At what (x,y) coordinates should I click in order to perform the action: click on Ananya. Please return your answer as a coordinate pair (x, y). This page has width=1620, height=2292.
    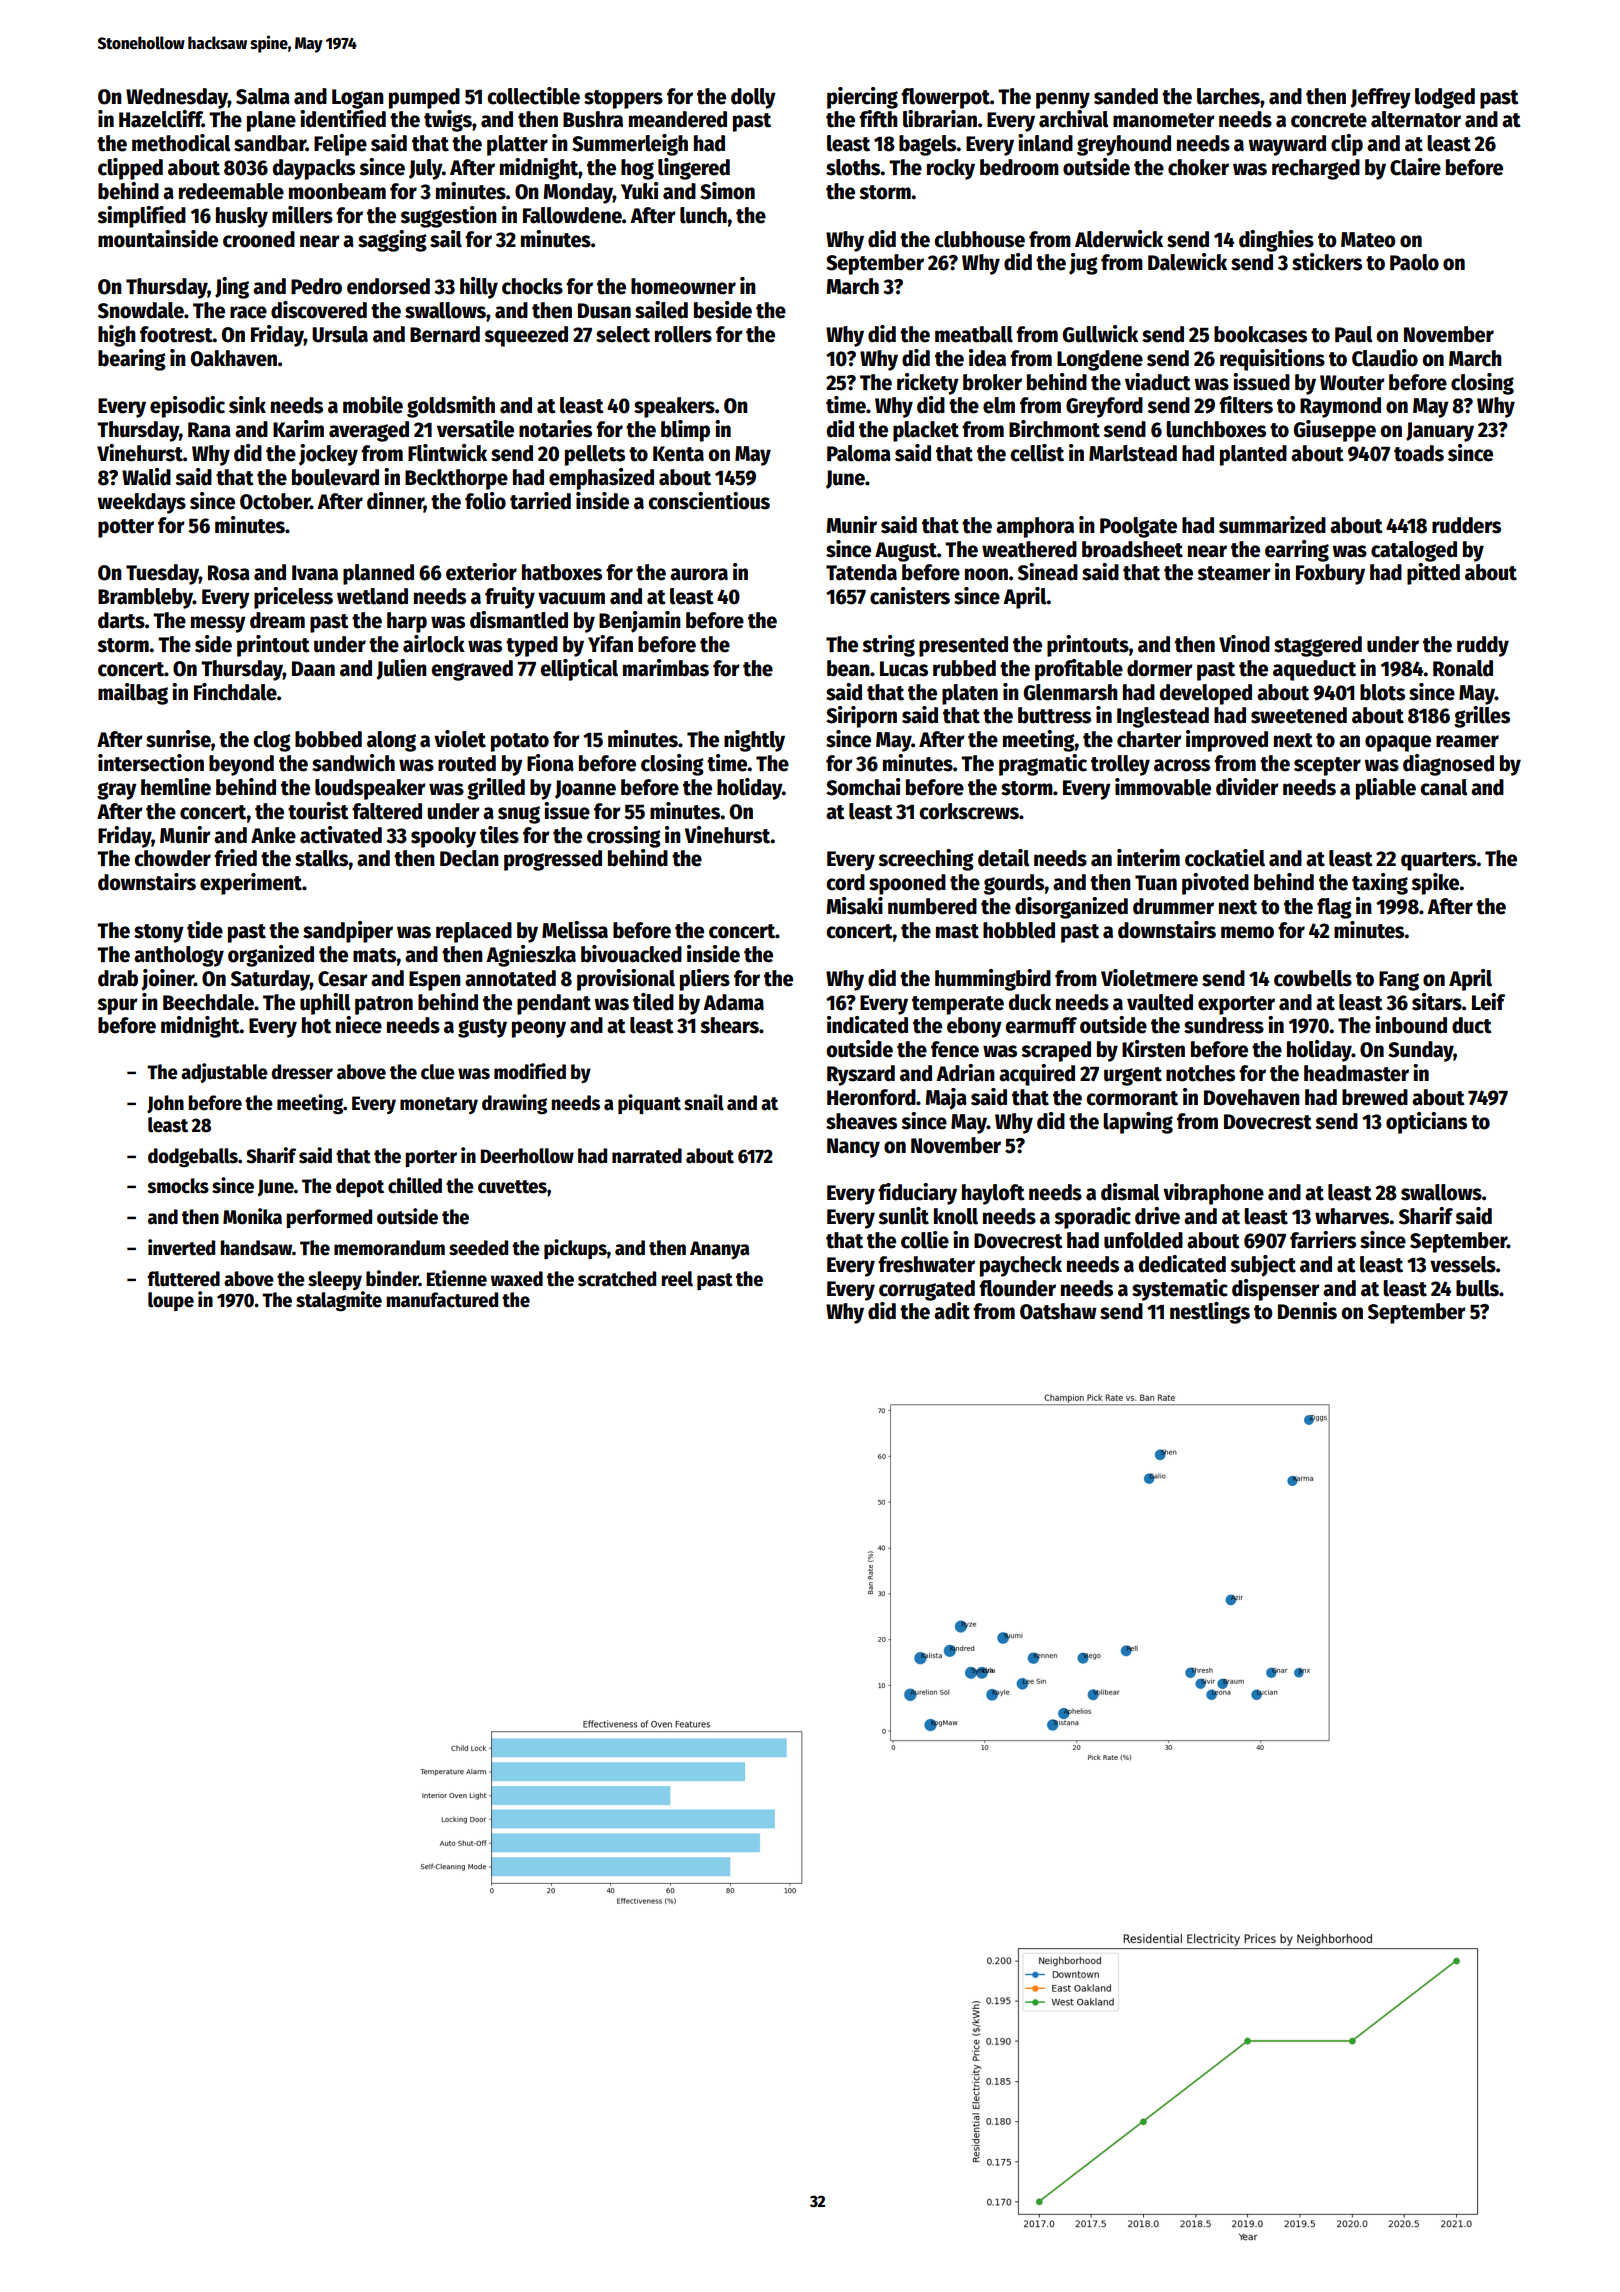
    Looking at the image, I should click on (720, 1250).
